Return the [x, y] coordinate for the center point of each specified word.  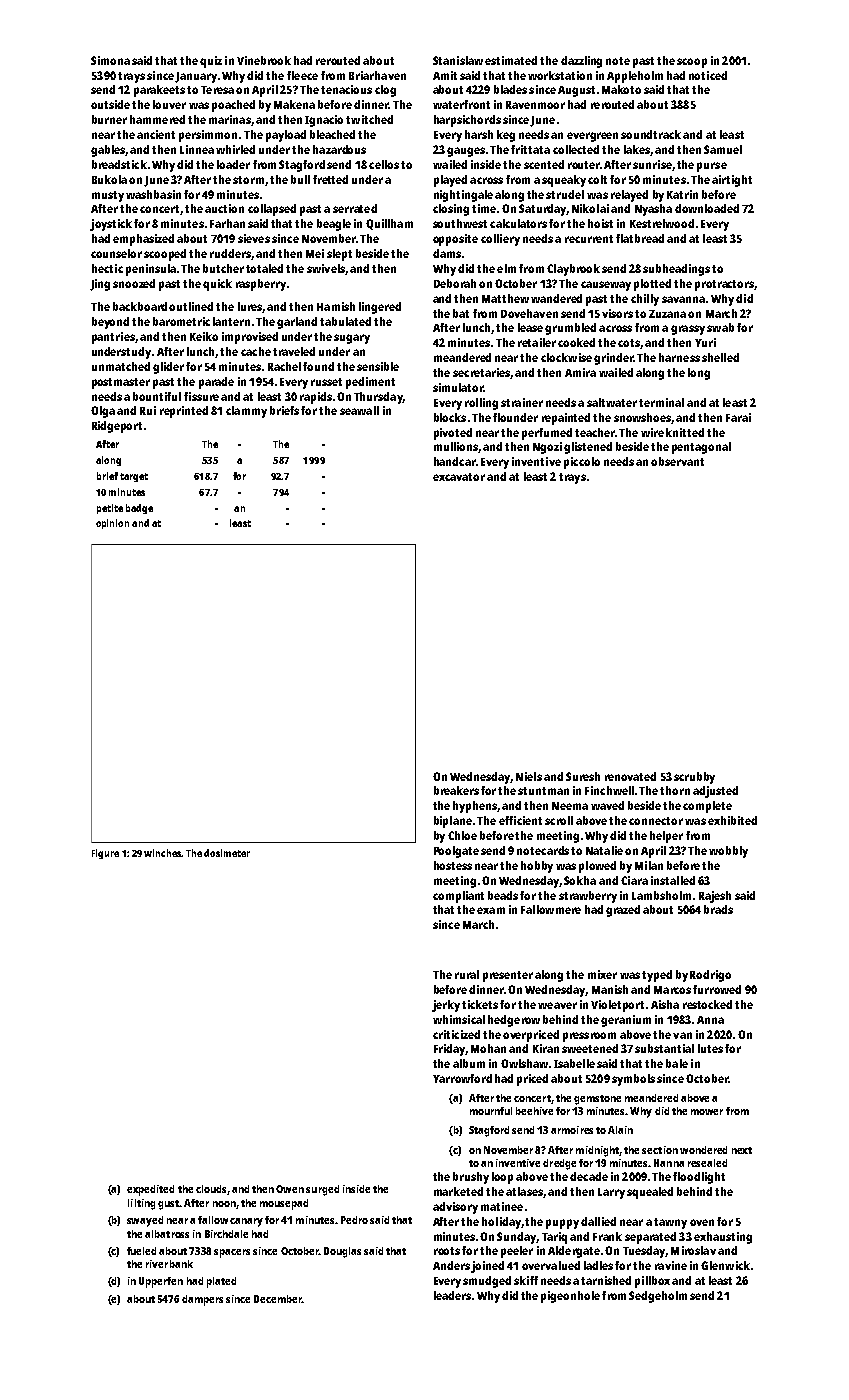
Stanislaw [458, 60]
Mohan [488, 1048]
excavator [459, 477]
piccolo [582, 463]
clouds [211, 1189]
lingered [380, 308]
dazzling [581, 62]
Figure [105, 854]
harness [679, 357]
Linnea [197, 149]
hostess [453, 865]
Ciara [634, 880]
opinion [112, 524]
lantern [231, 321]
